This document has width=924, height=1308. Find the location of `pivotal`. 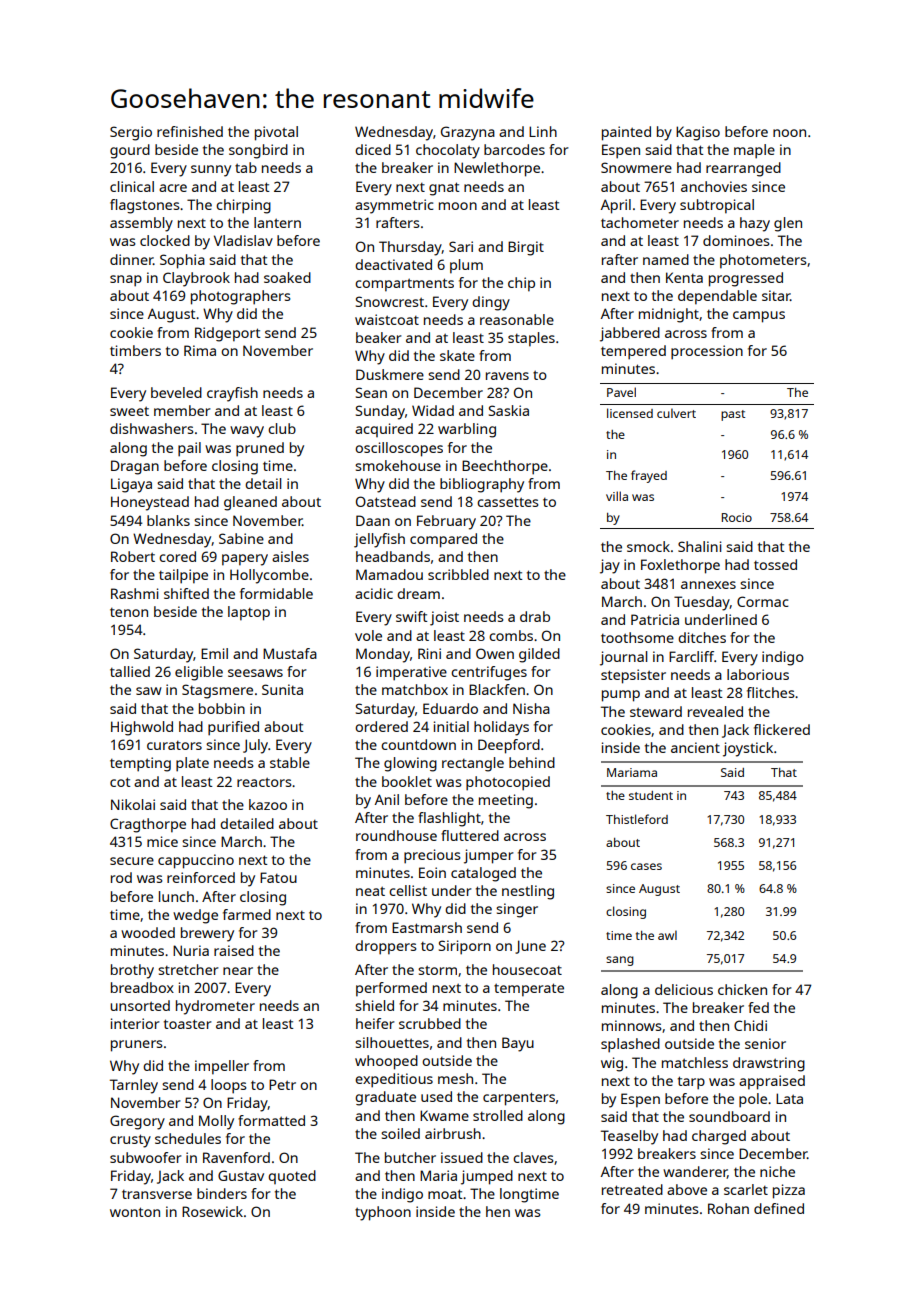

pivotal is located at coordinates (276, 133).
